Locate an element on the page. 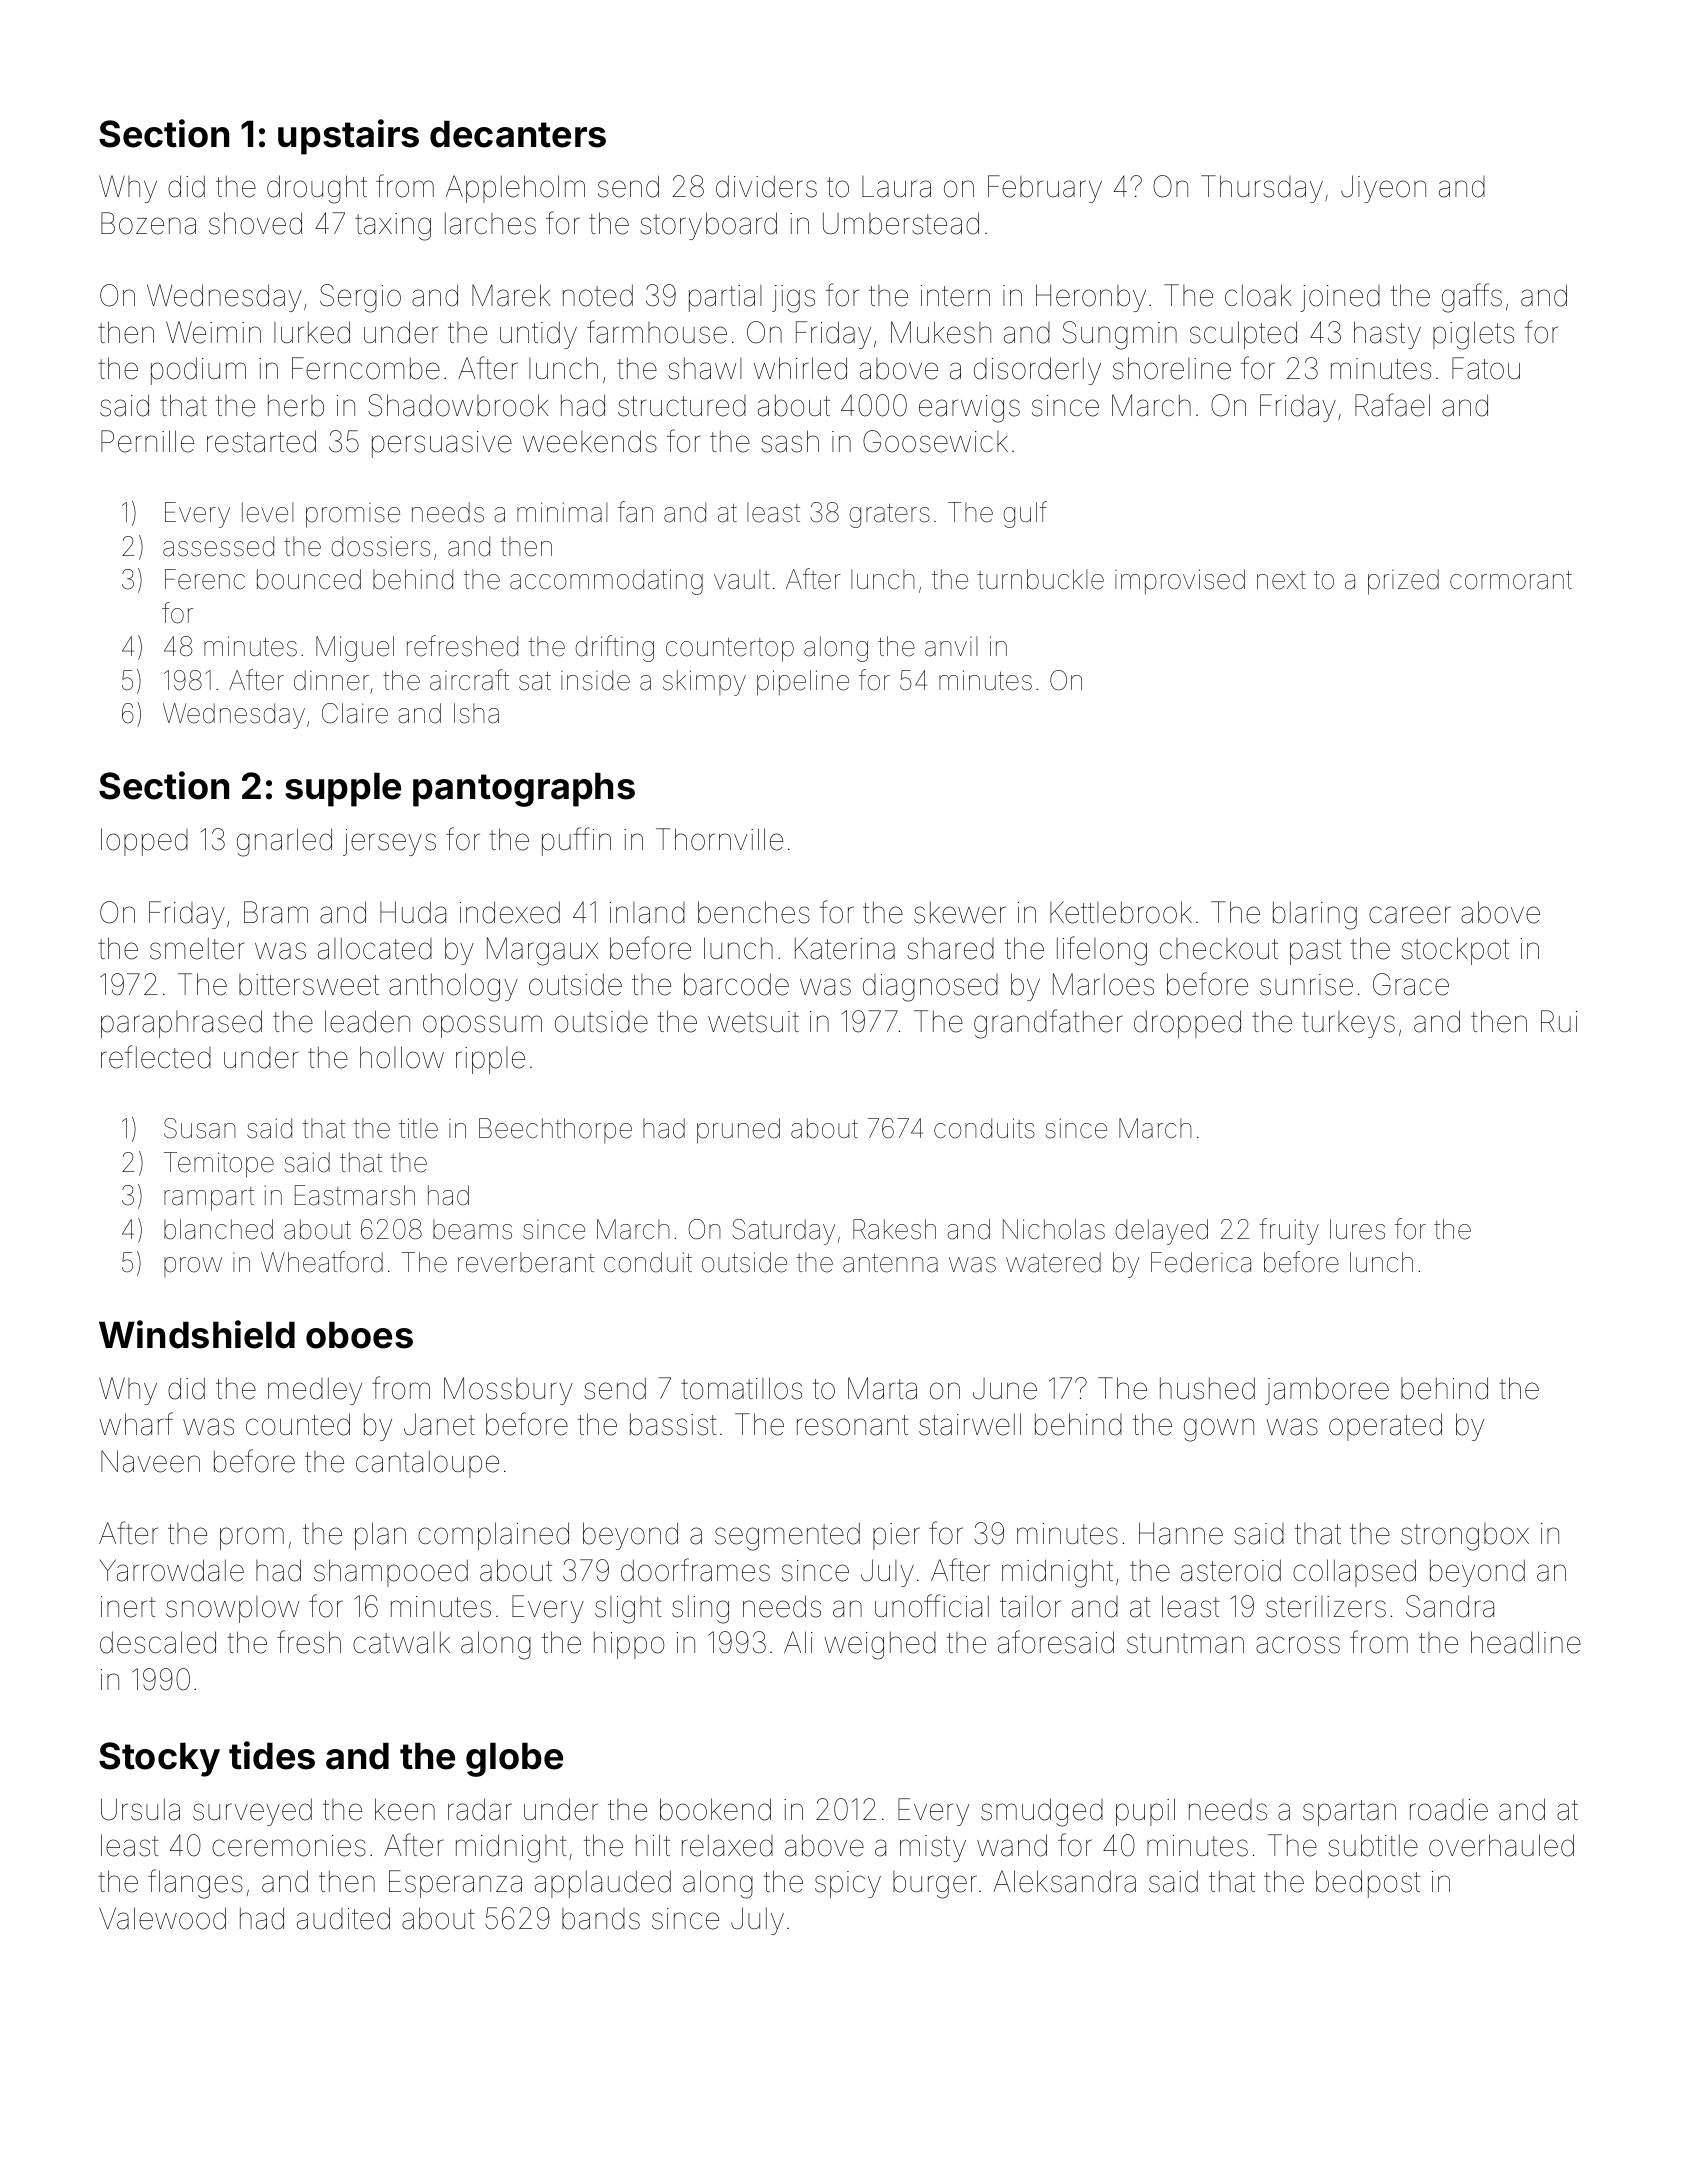 The width and height of the page is (1683, 2178). Jiyeon is located at coordinates (1383, 189).
